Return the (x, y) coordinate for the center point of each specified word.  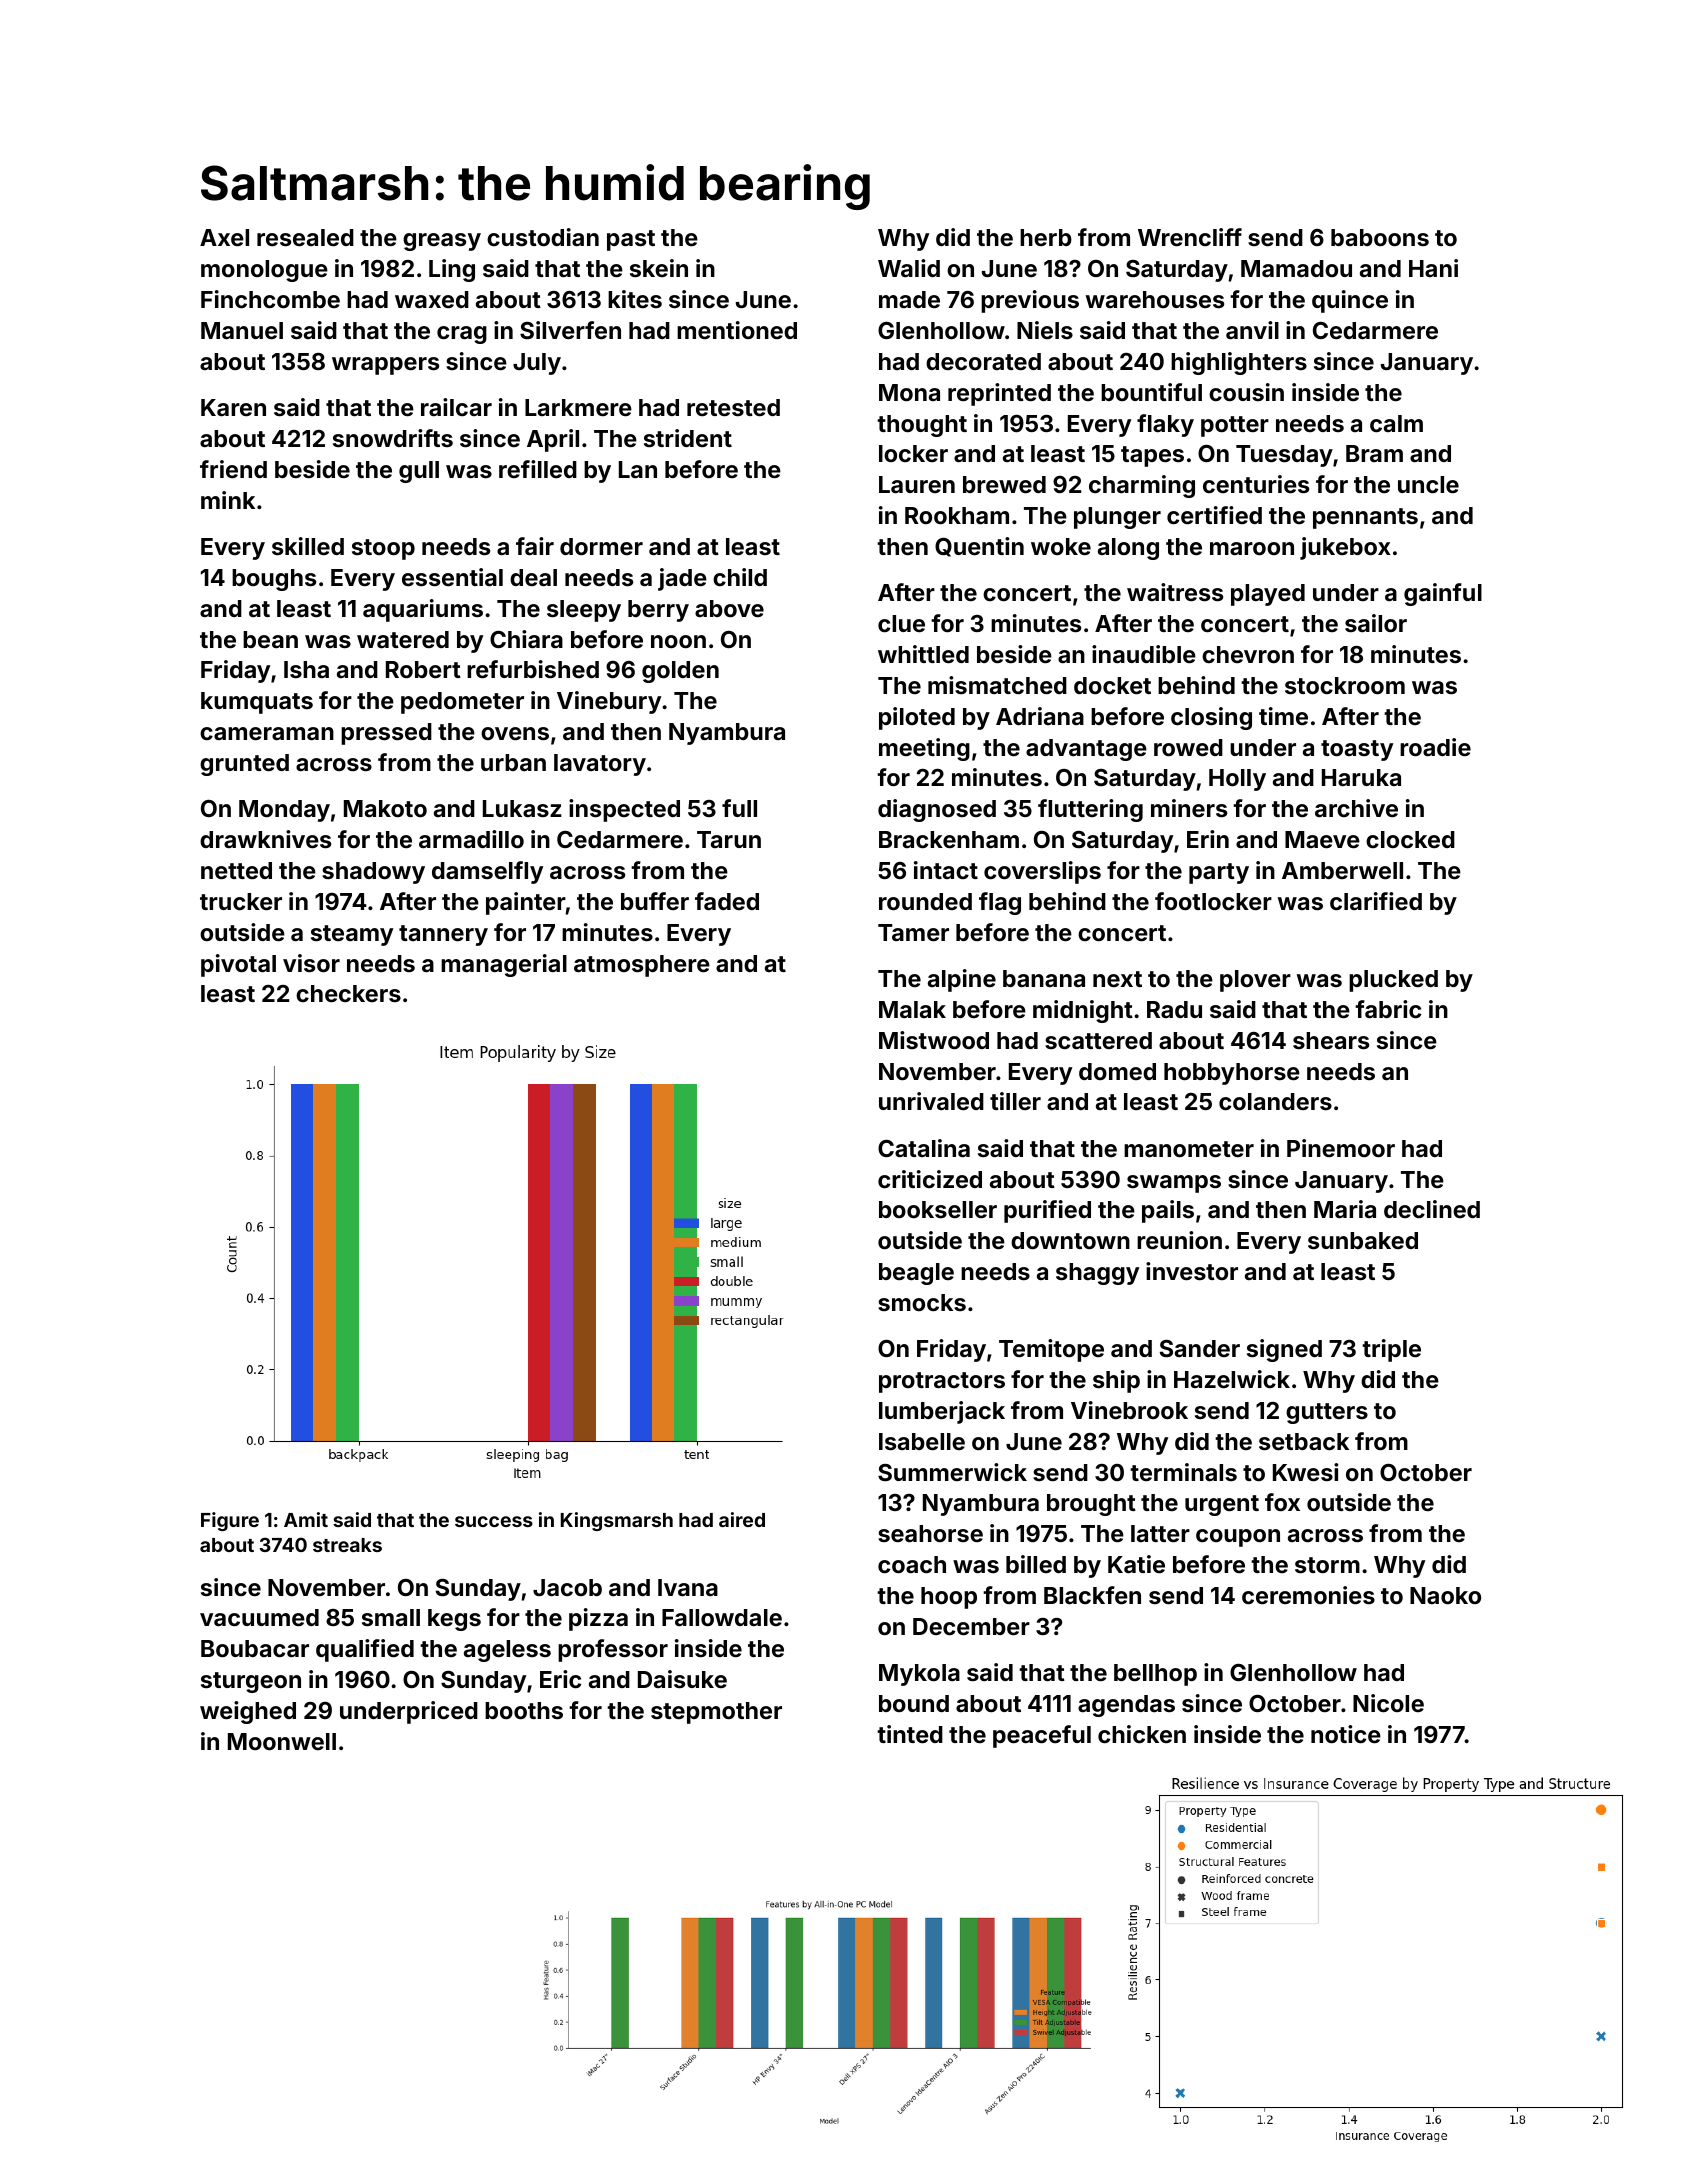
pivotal (238, 965)
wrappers (385, 366)
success (494, 1521)
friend (233, 469)
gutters (1327, 1413)
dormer (601, 546)
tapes (1152, 456)
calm (1396, 423)
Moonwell (282, 1741)
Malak (912, 1009)
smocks (922, 1302)
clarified (1376, 901)
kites (635, 299)
